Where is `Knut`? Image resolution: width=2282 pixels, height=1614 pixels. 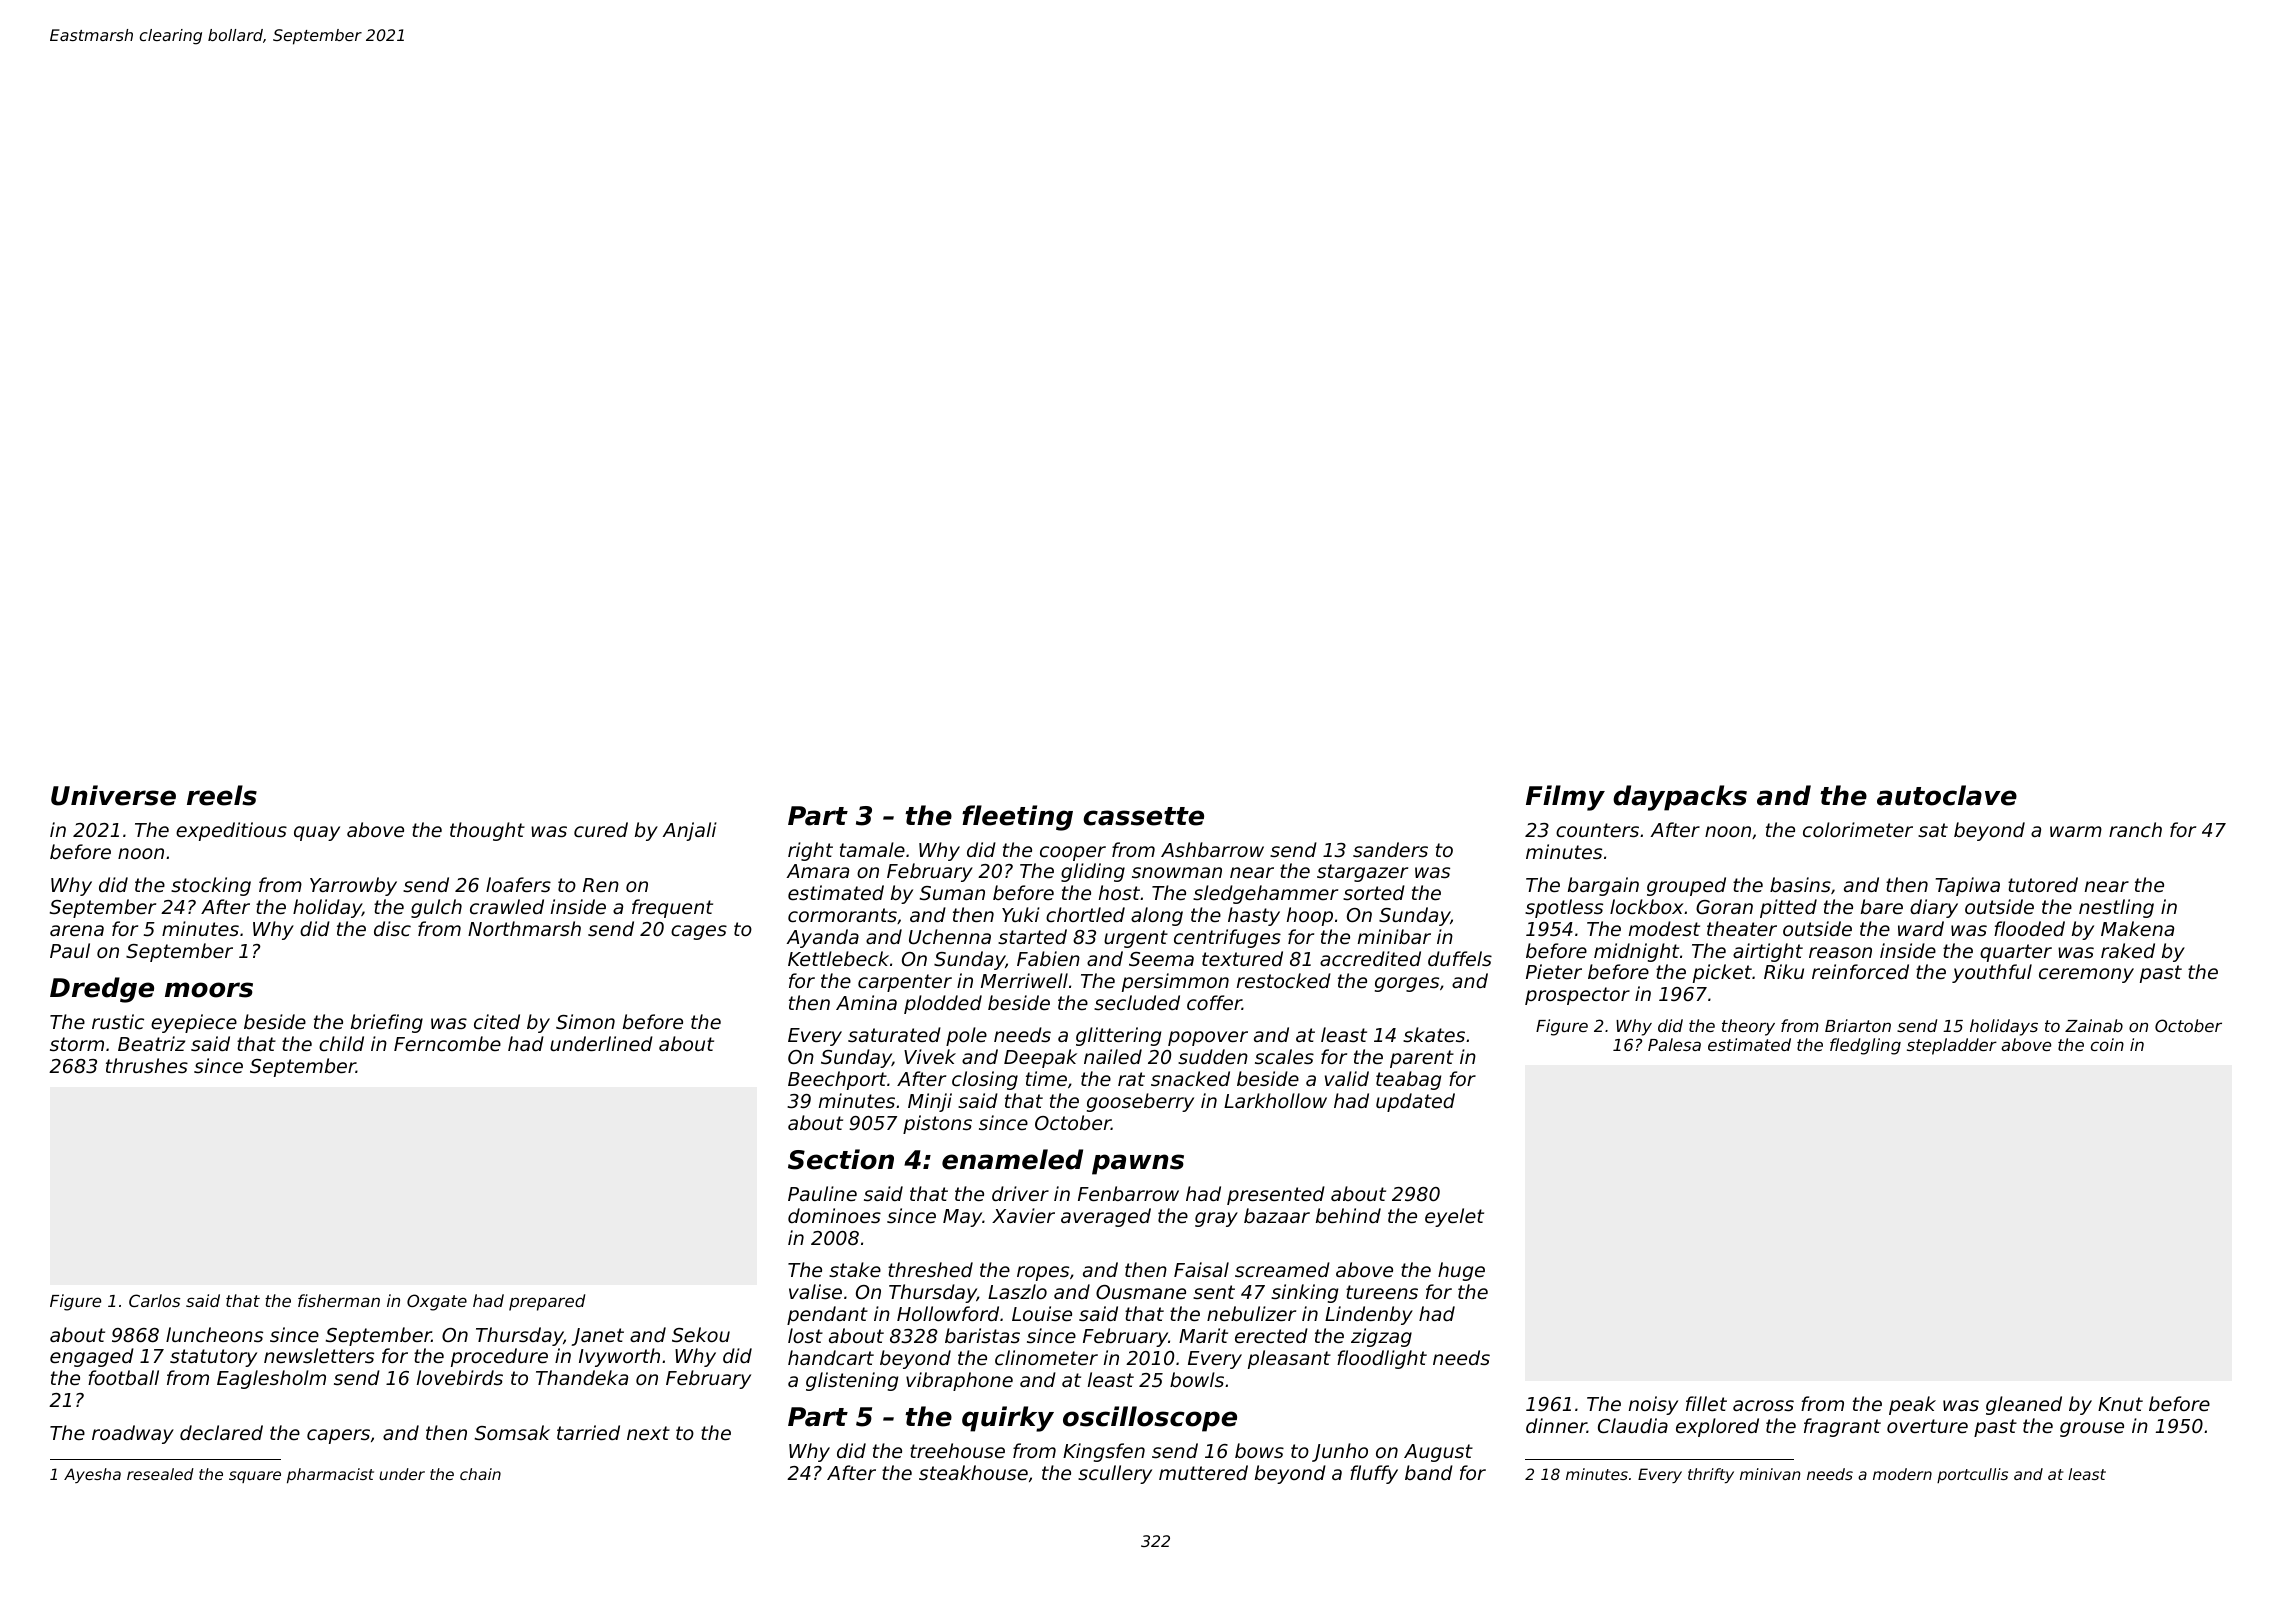 Knut is located at coordinates (2120, 1404).
